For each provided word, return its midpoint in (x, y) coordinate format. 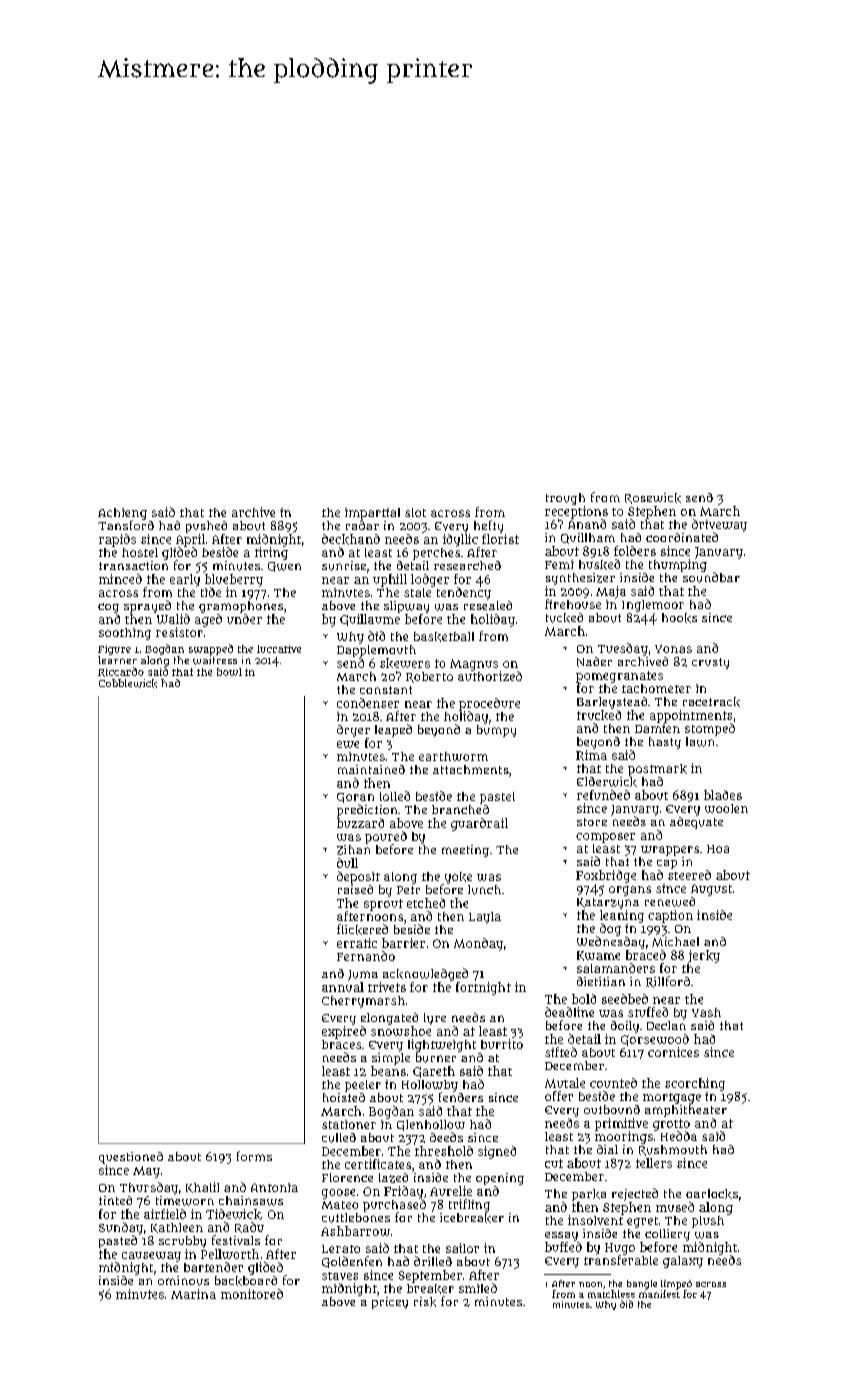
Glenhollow (431, 1125)
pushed (206, 527)
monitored (252, 1294)
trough (565, 499)
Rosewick (653, 498)
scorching (695, 1084)
